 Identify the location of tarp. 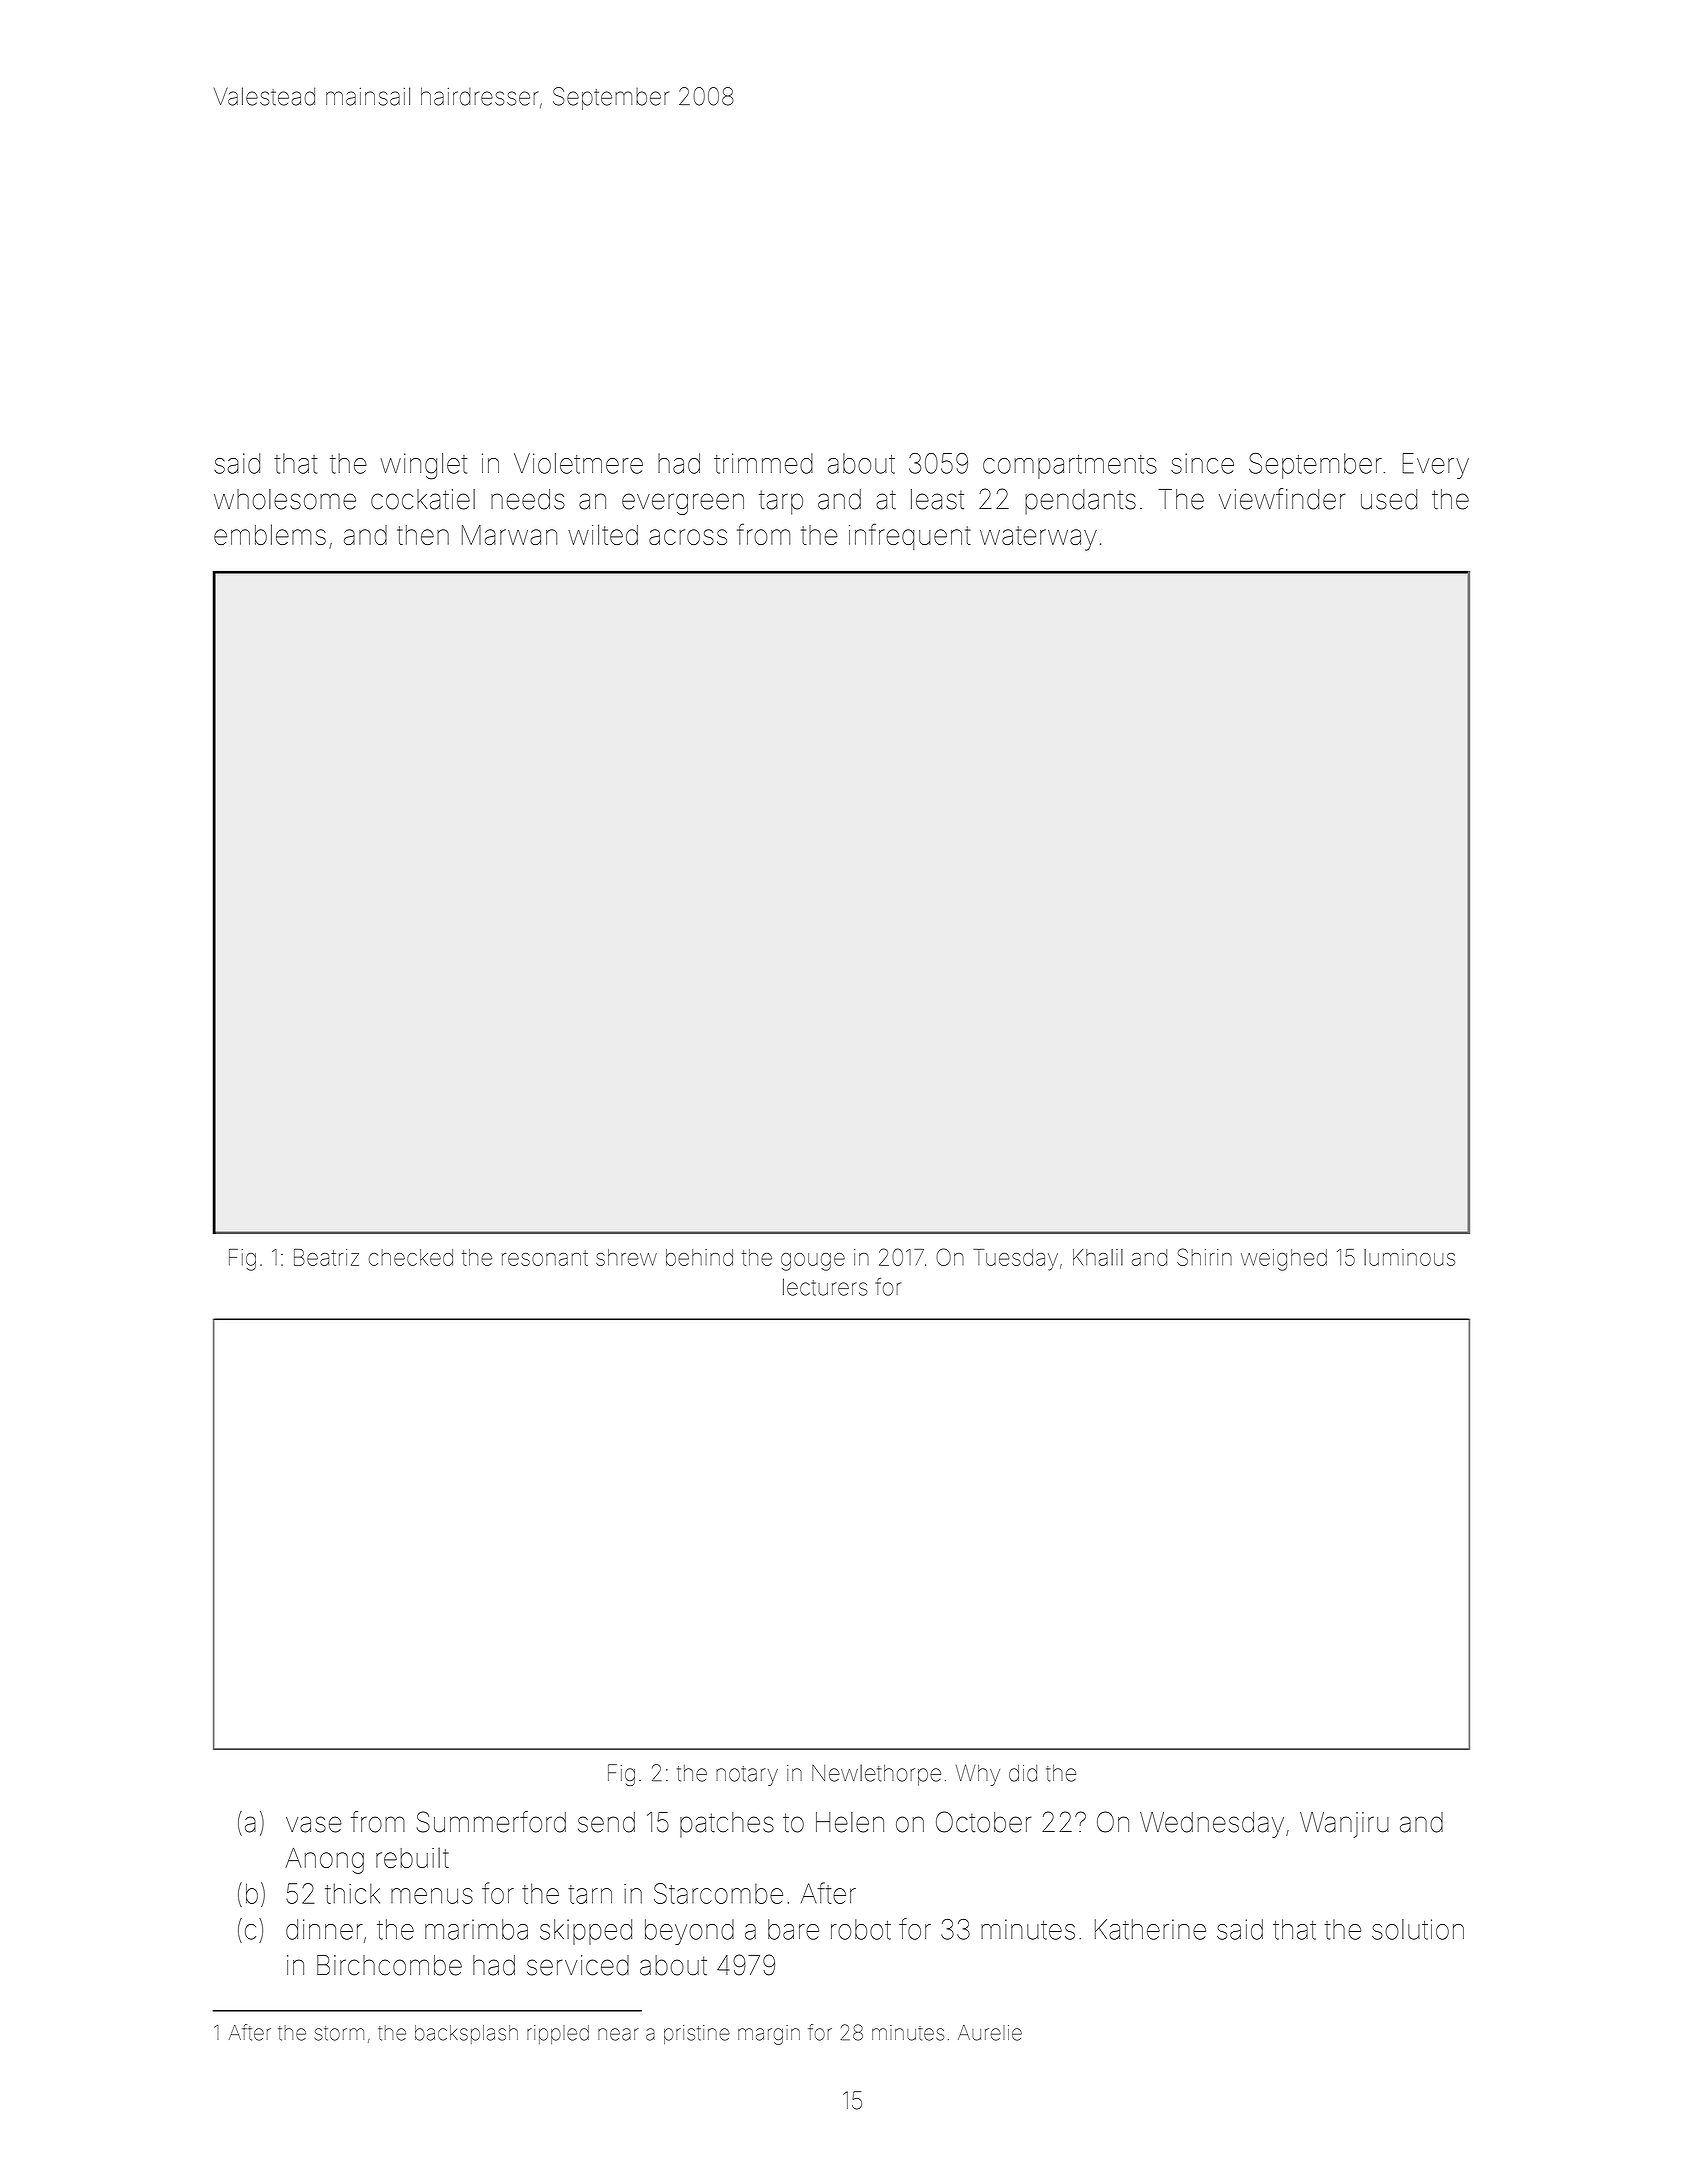
(781, 502).
